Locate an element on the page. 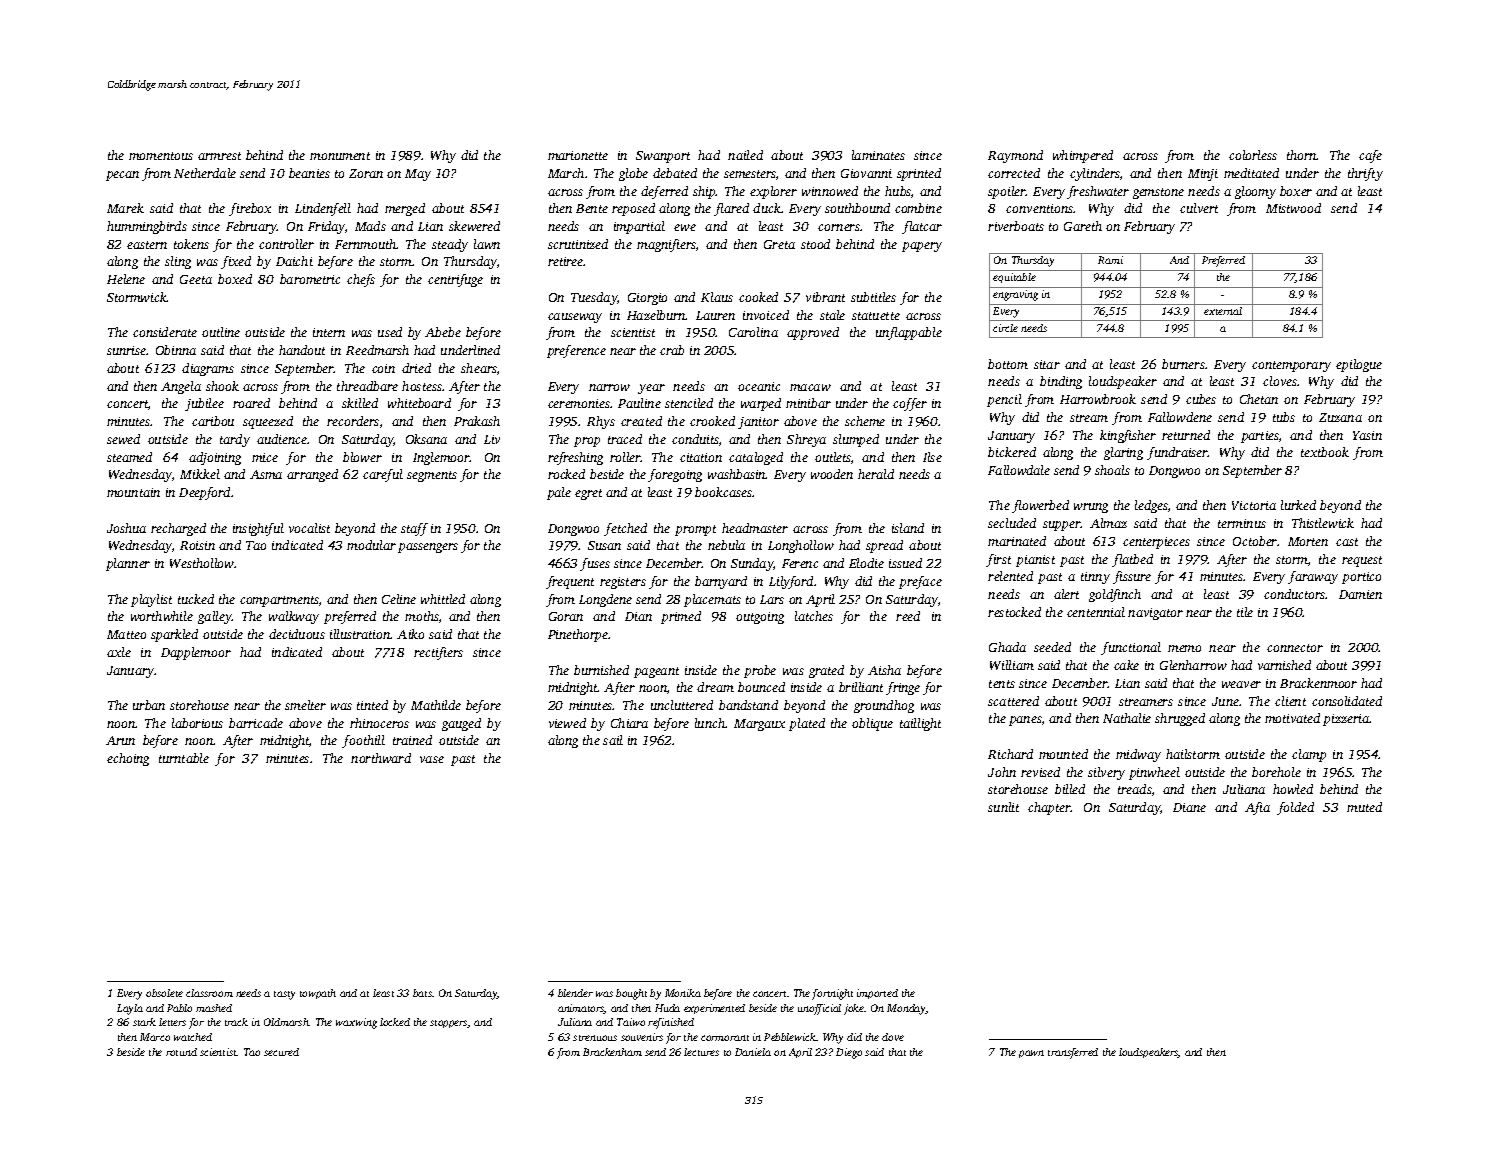 The width and height of the image is (1490, 1152). vibrant is located at coordinates (825, 297).
